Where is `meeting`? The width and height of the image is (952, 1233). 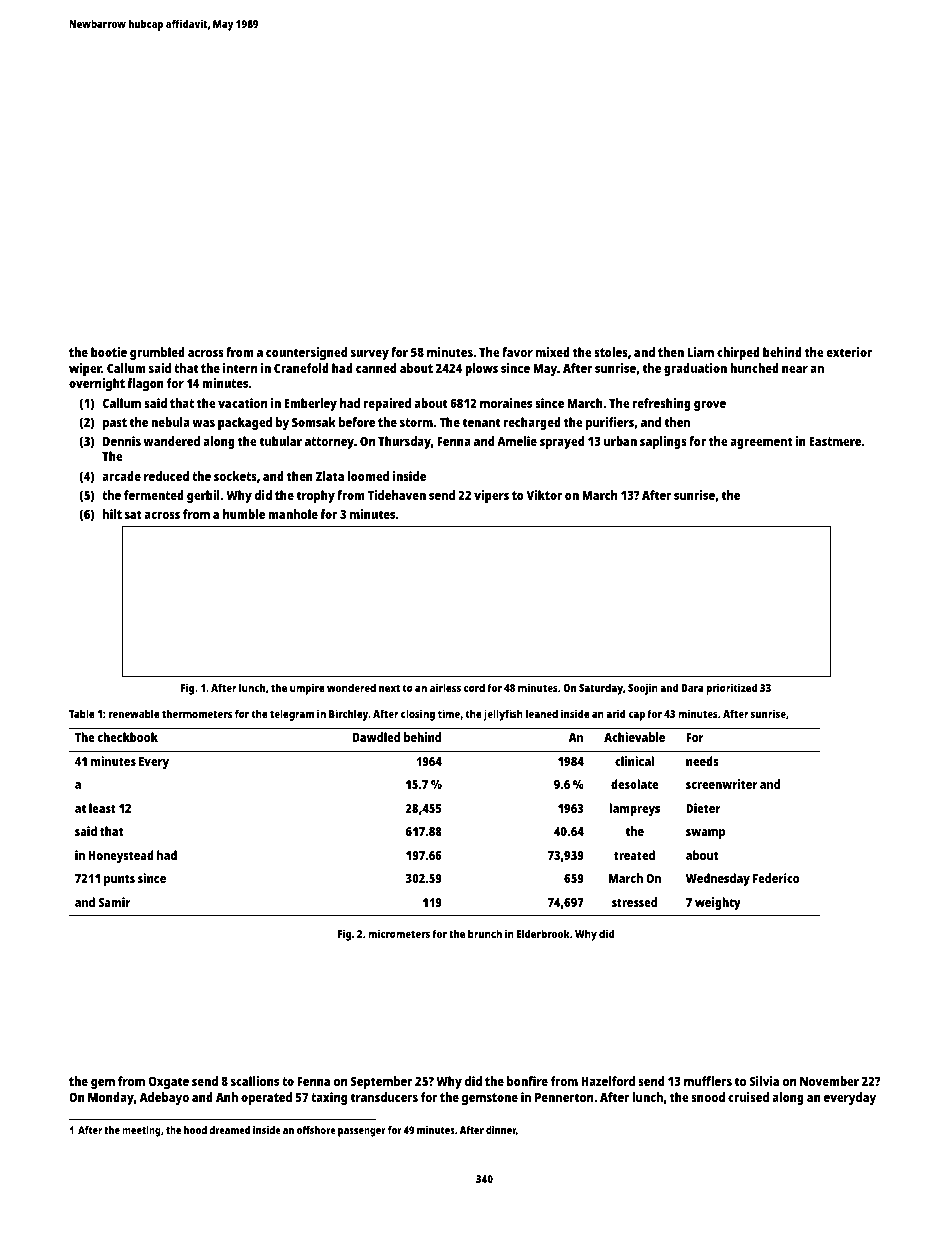
meeting is located at coordinates (141, 1131).
